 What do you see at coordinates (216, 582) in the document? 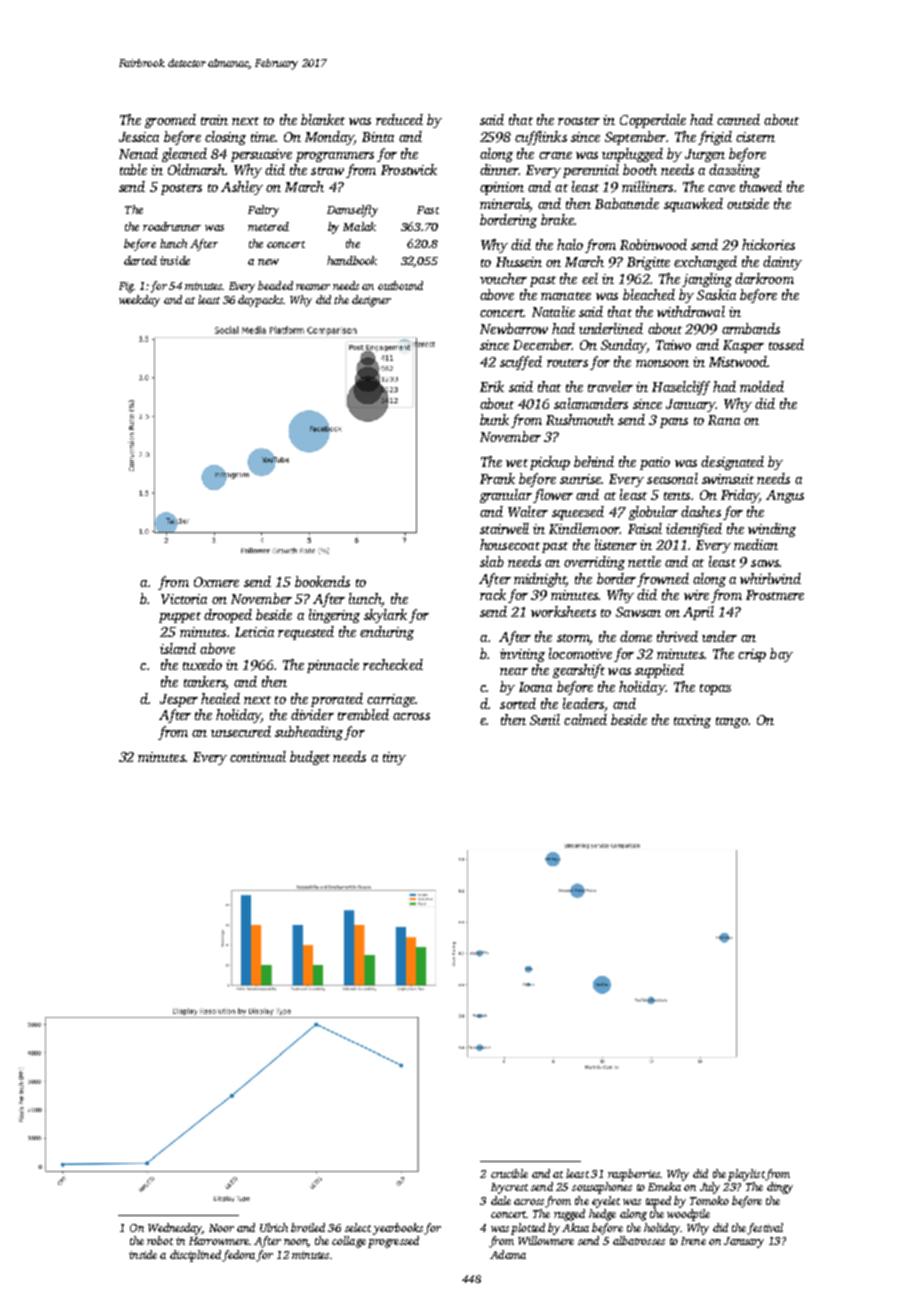
I see `Oxmere` at bounding box center [216, 582].
